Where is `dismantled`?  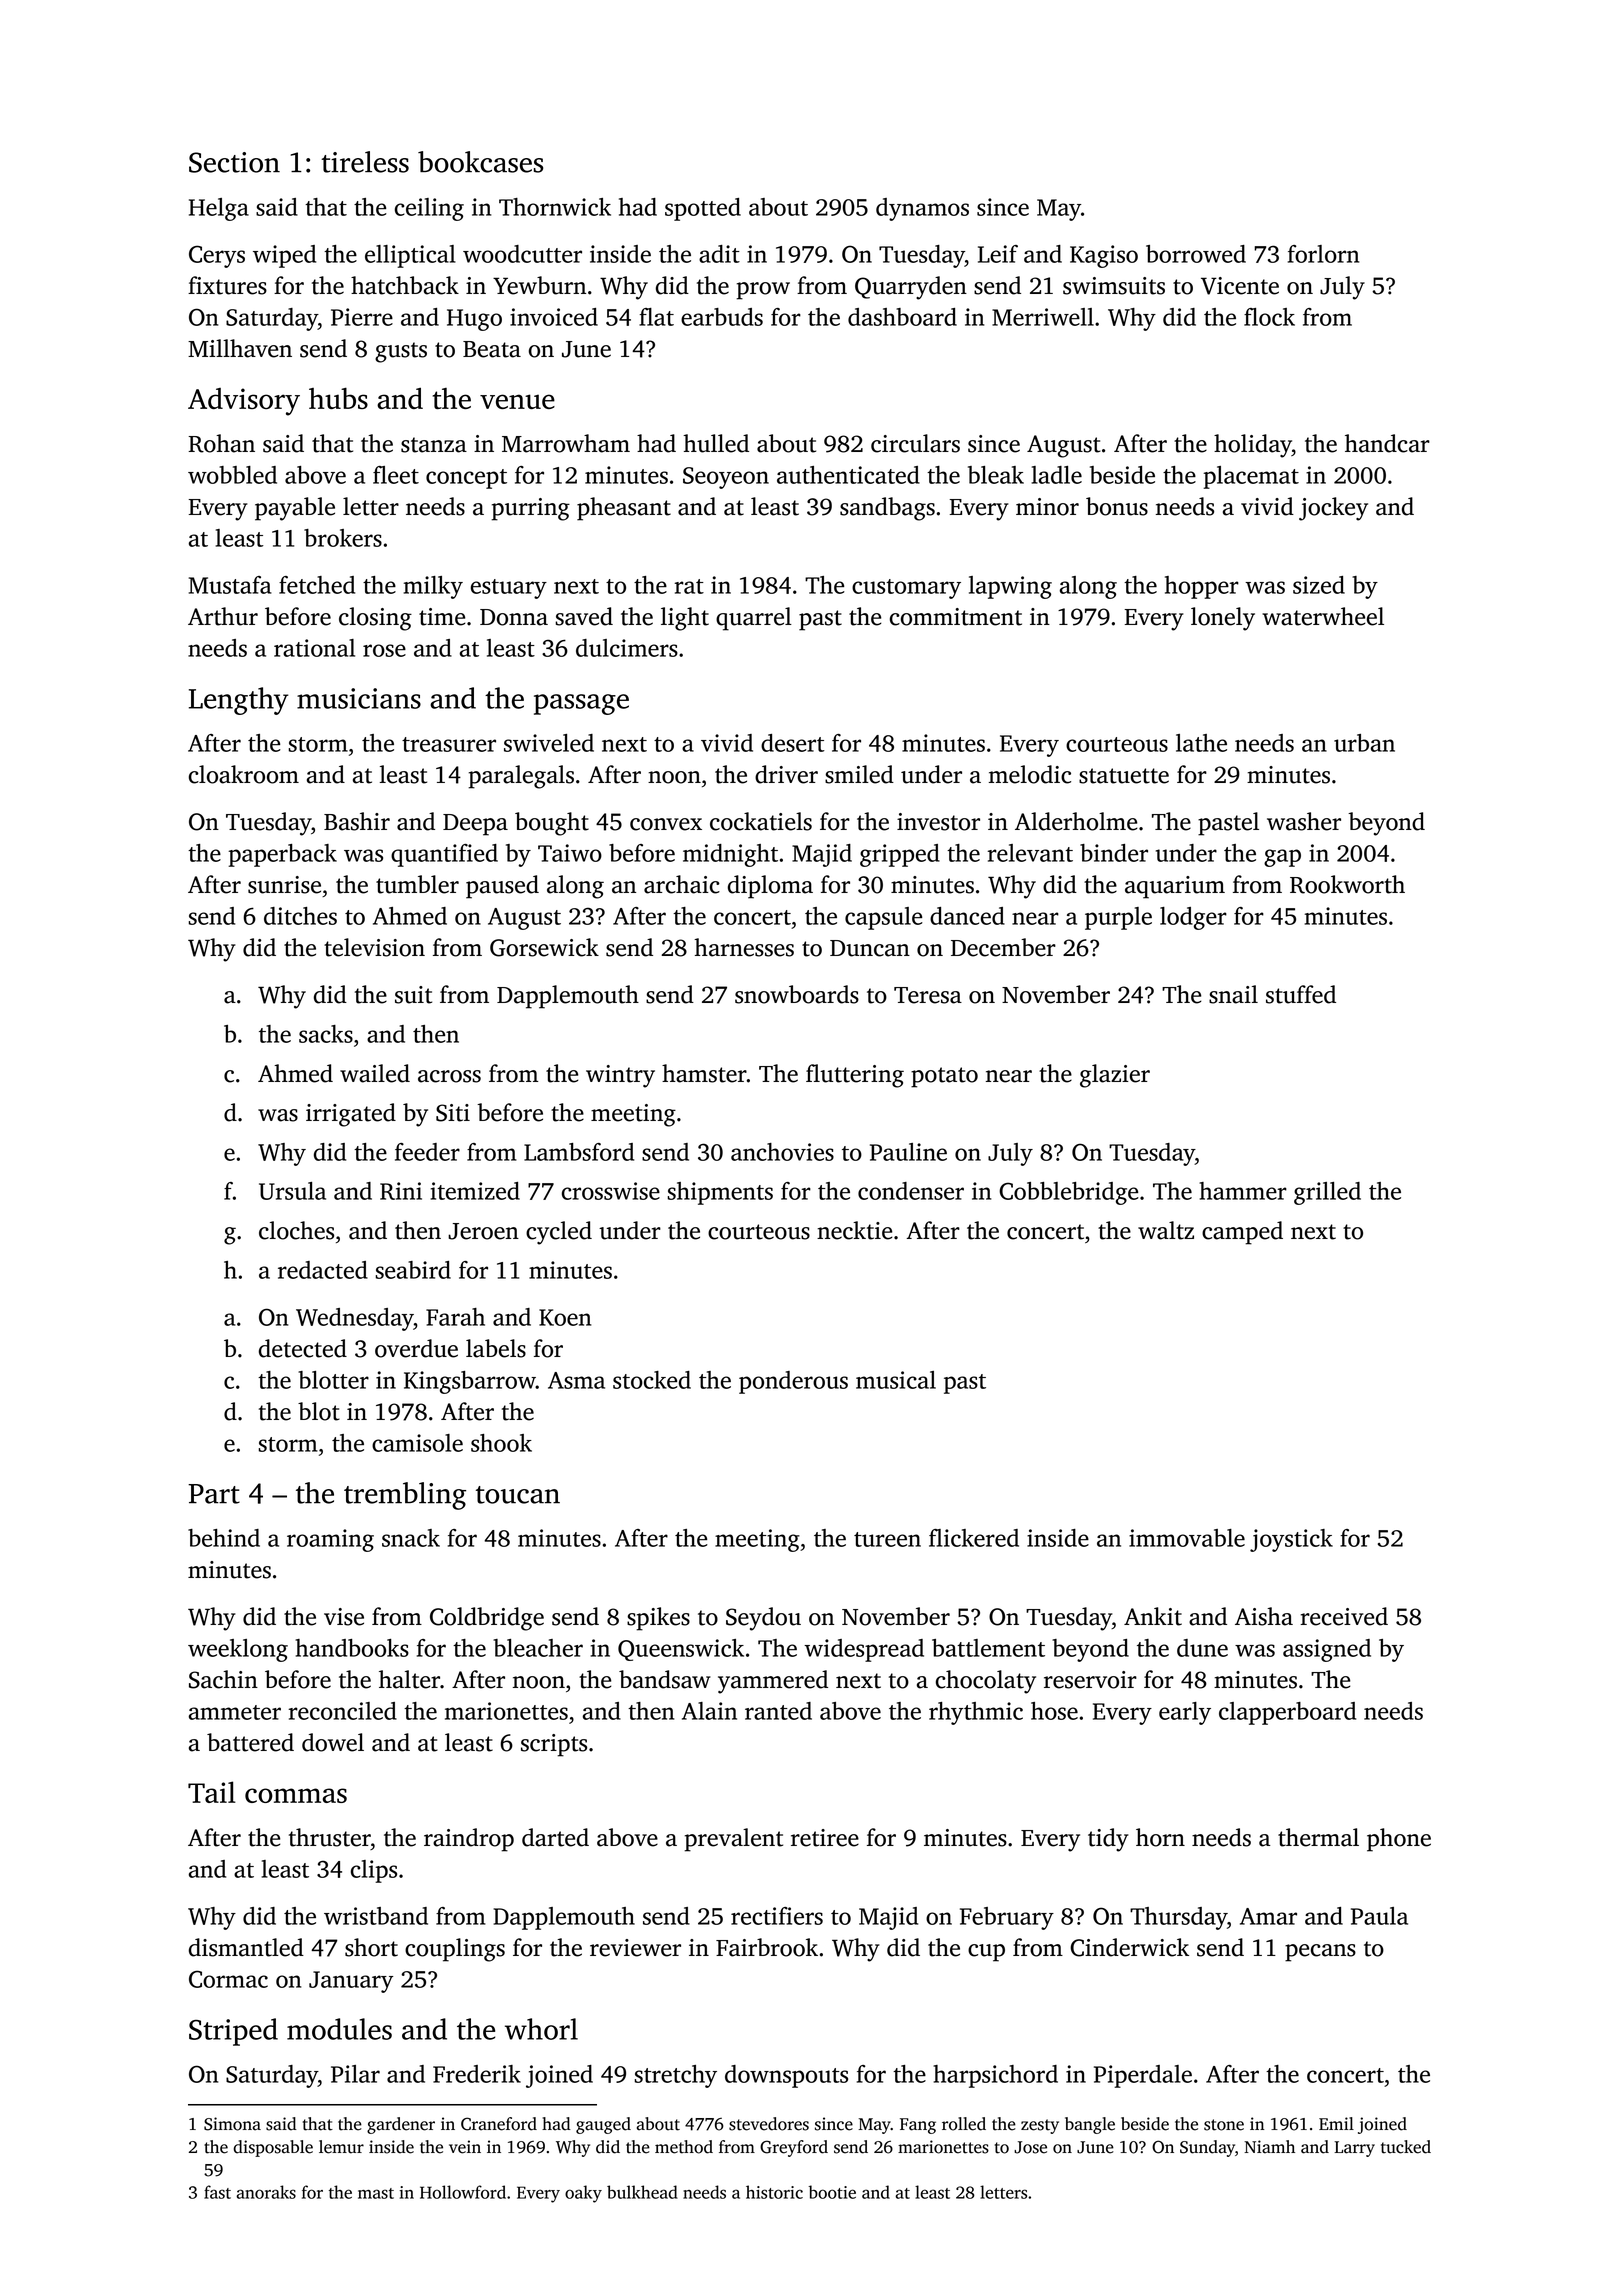 dismantled is located at coordinates (246, 1947).
